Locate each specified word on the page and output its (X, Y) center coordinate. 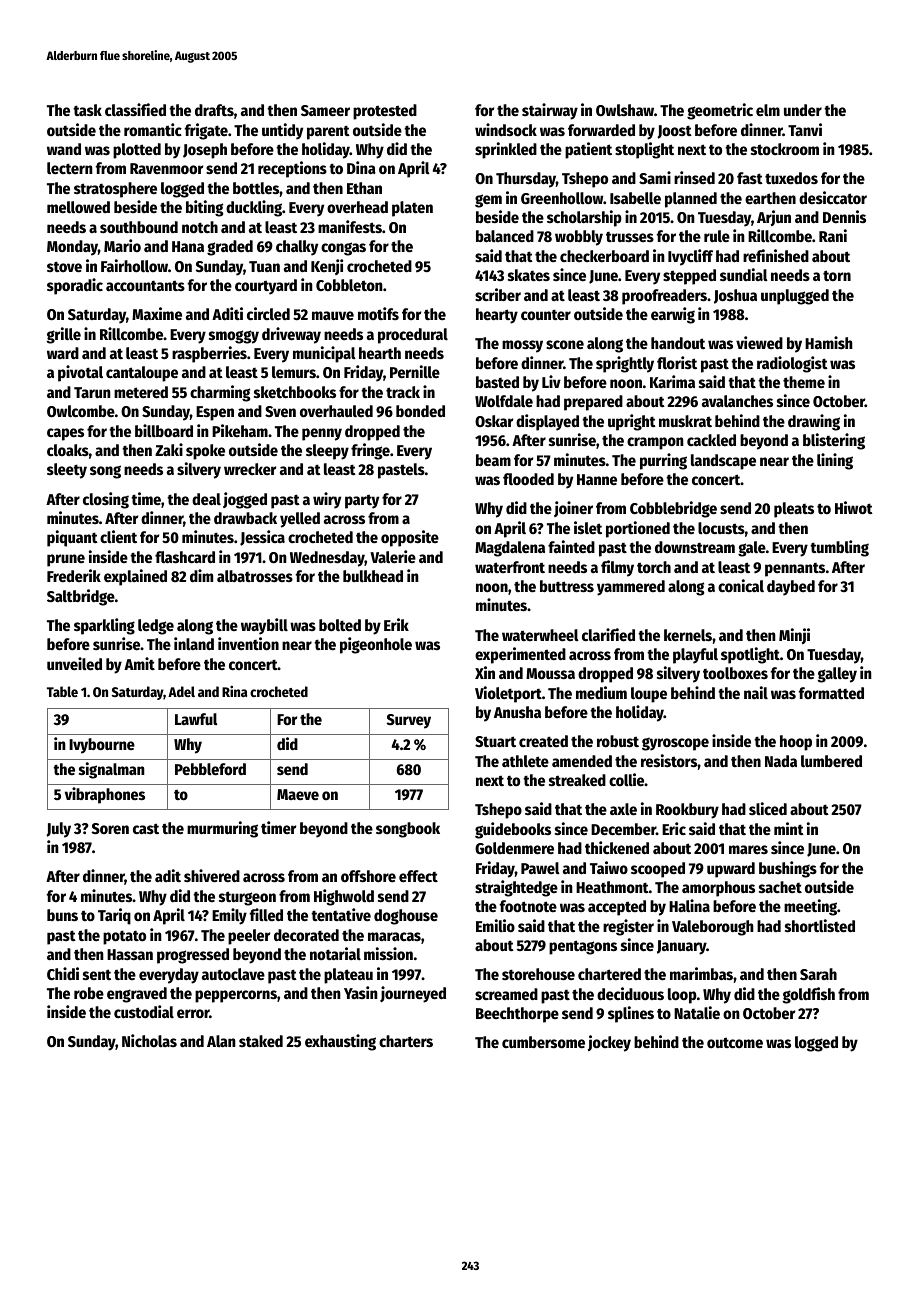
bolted (340, 625)
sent (97, 974)
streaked (577, 780)
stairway (550, 111)
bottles (256, 188)
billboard (164, 430)
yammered (631, 588)
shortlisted (820, 925)
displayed (547, 422)
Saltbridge (81, 597)
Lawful (196, 719)
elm (768, 110)
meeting (810, 907)
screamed (506, 994)
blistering (834, 441)
